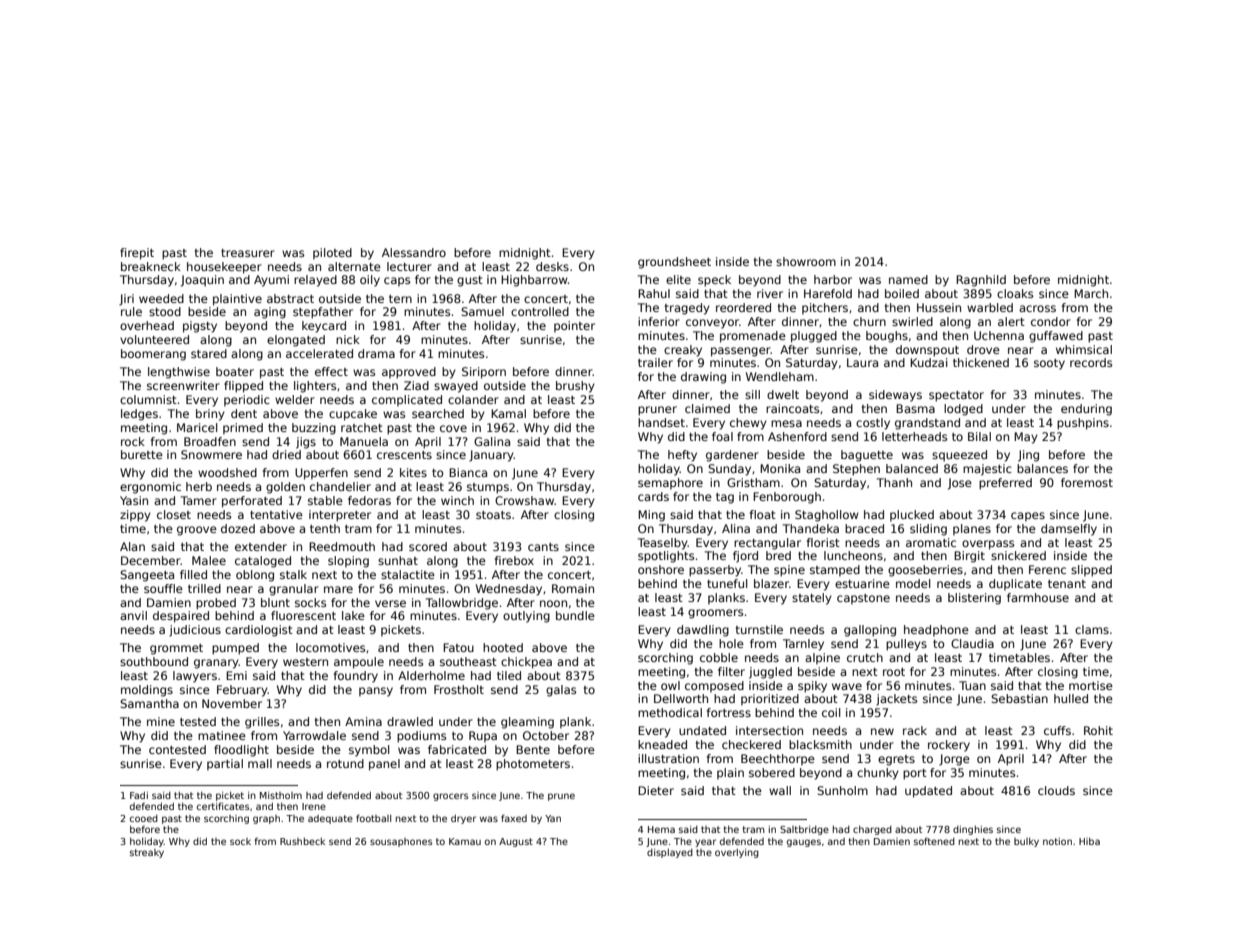 The height and width of the screenshot is (952, 1233). I want to click on Ayumi, so click(271, 281).
